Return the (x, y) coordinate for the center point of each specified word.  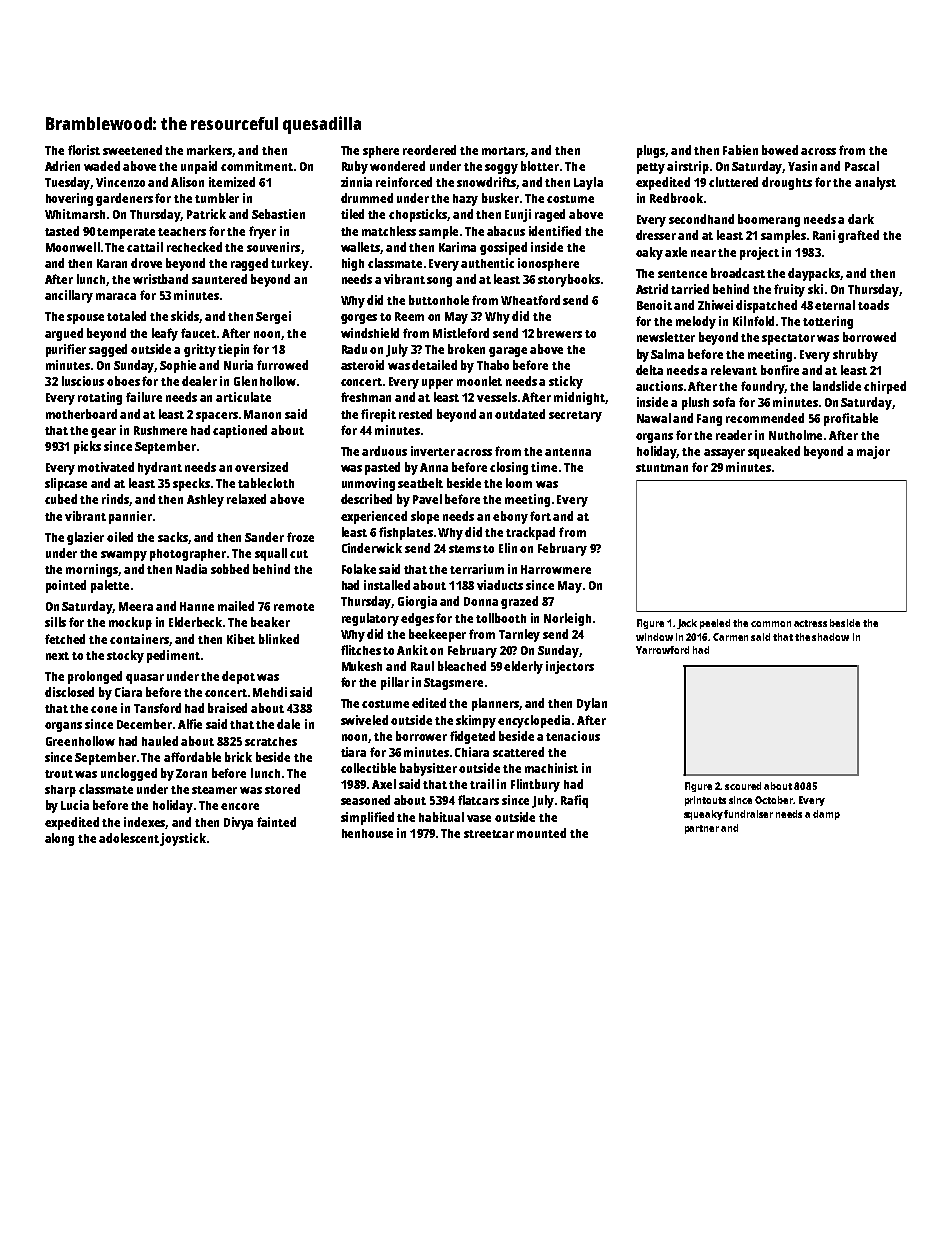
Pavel (427, 499)
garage (508, 352)
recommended (765, 418)
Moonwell (73, 247)
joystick (183, 839)
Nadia (191, 569)
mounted (541, 833)
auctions (659, 386)
